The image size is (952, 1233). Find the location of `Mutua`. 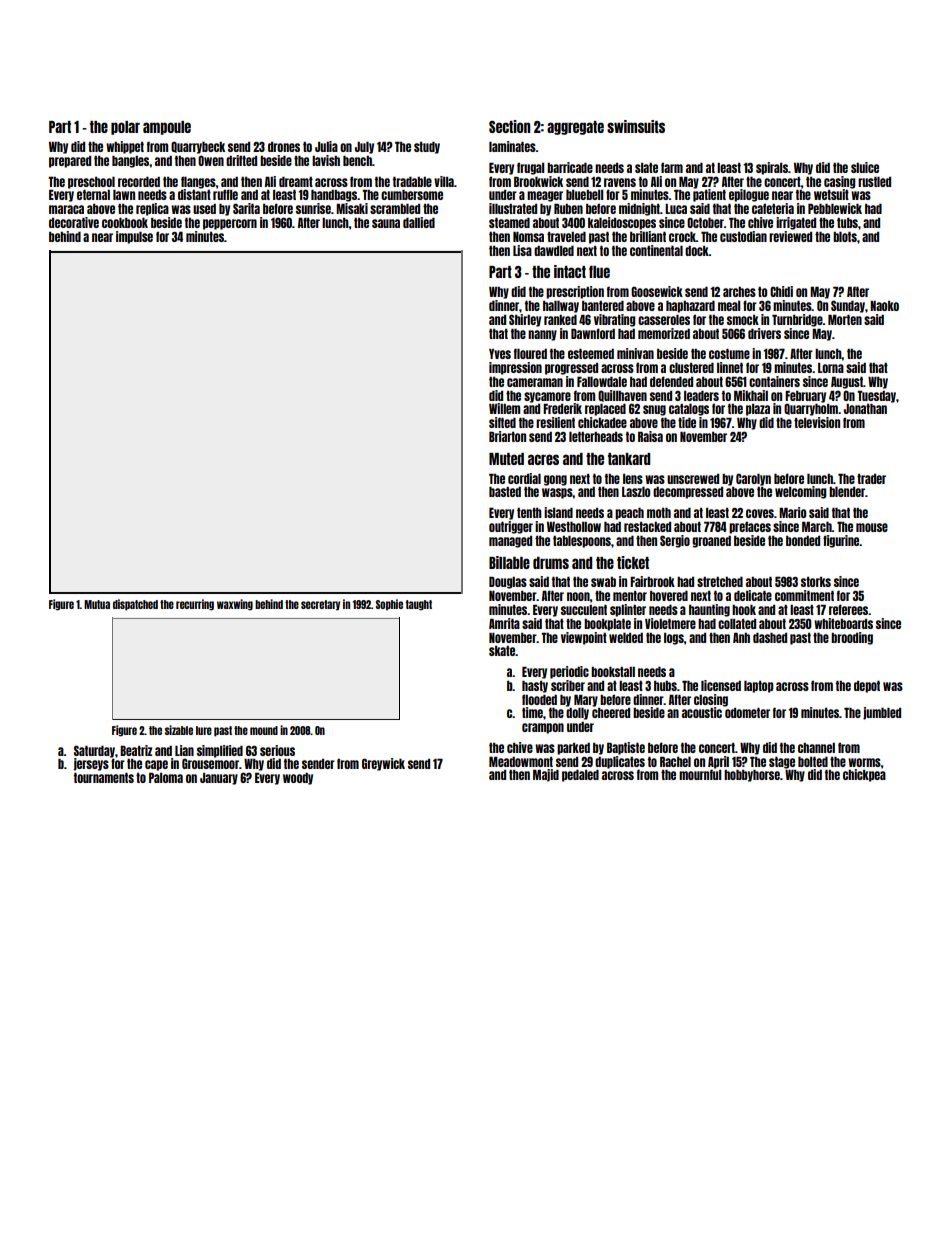

Mutua is located at coordinates (97, 604).
